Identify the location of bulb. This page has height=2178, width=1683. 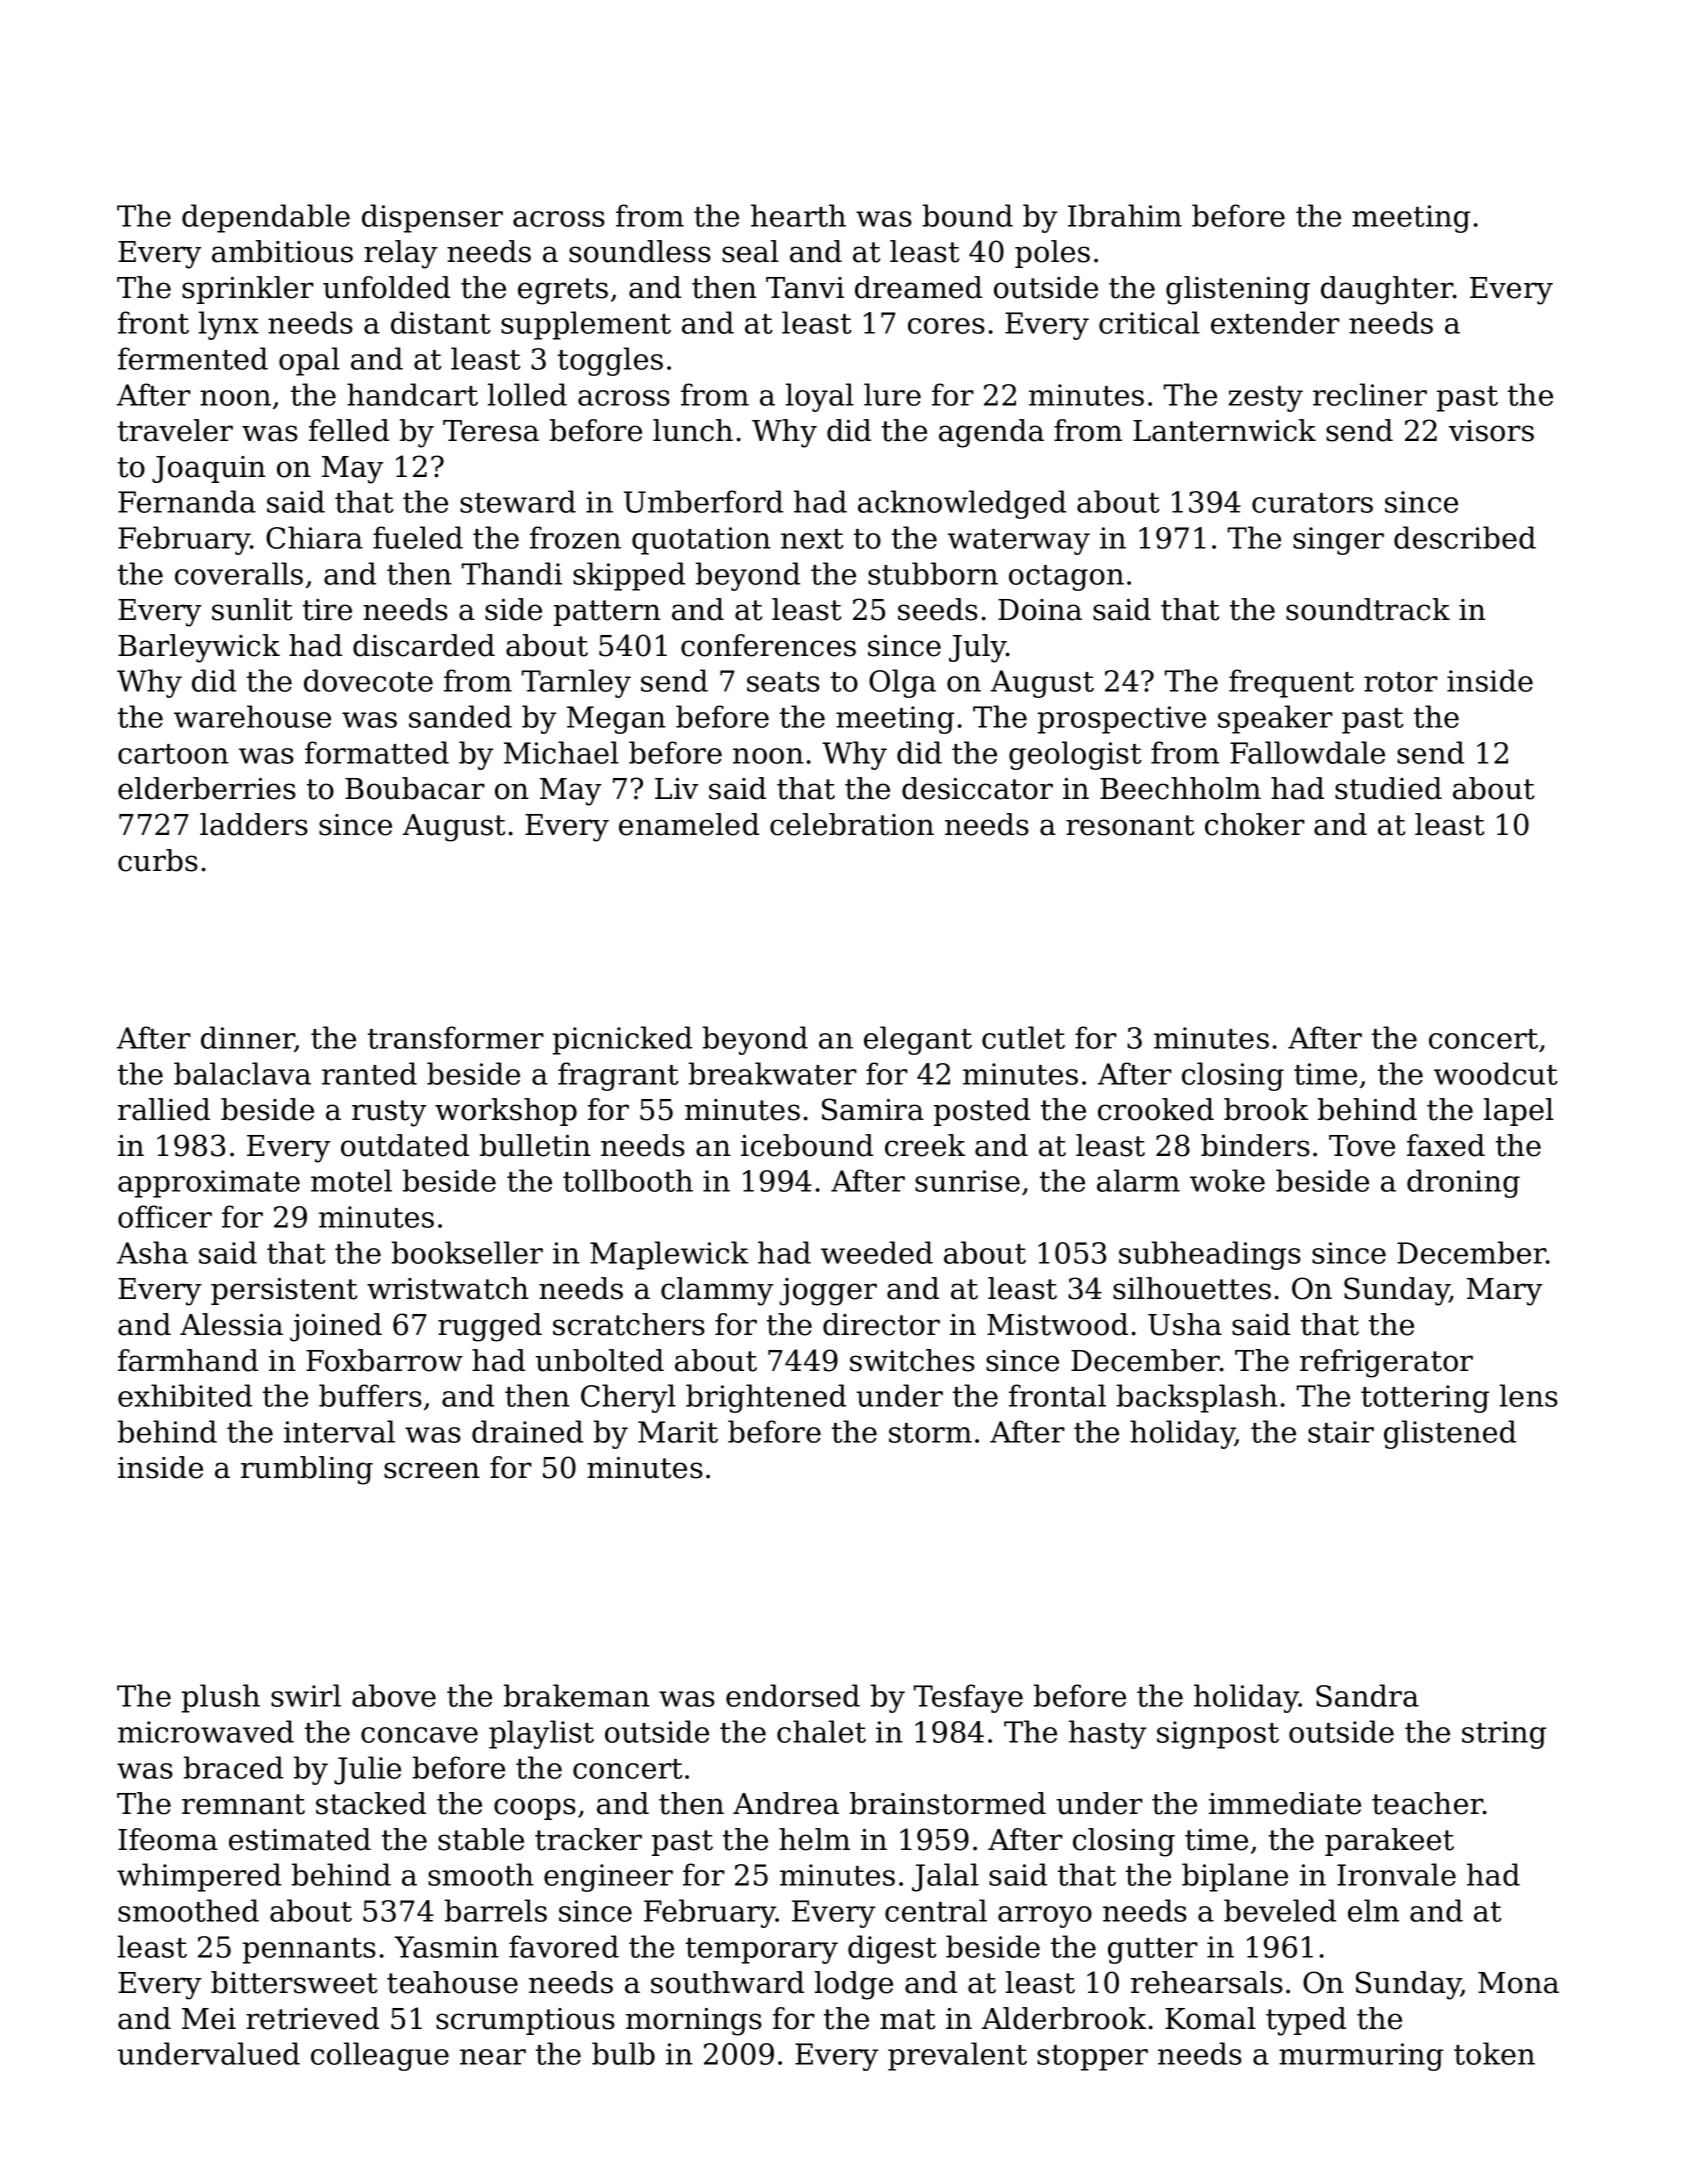
(623, 2053).
